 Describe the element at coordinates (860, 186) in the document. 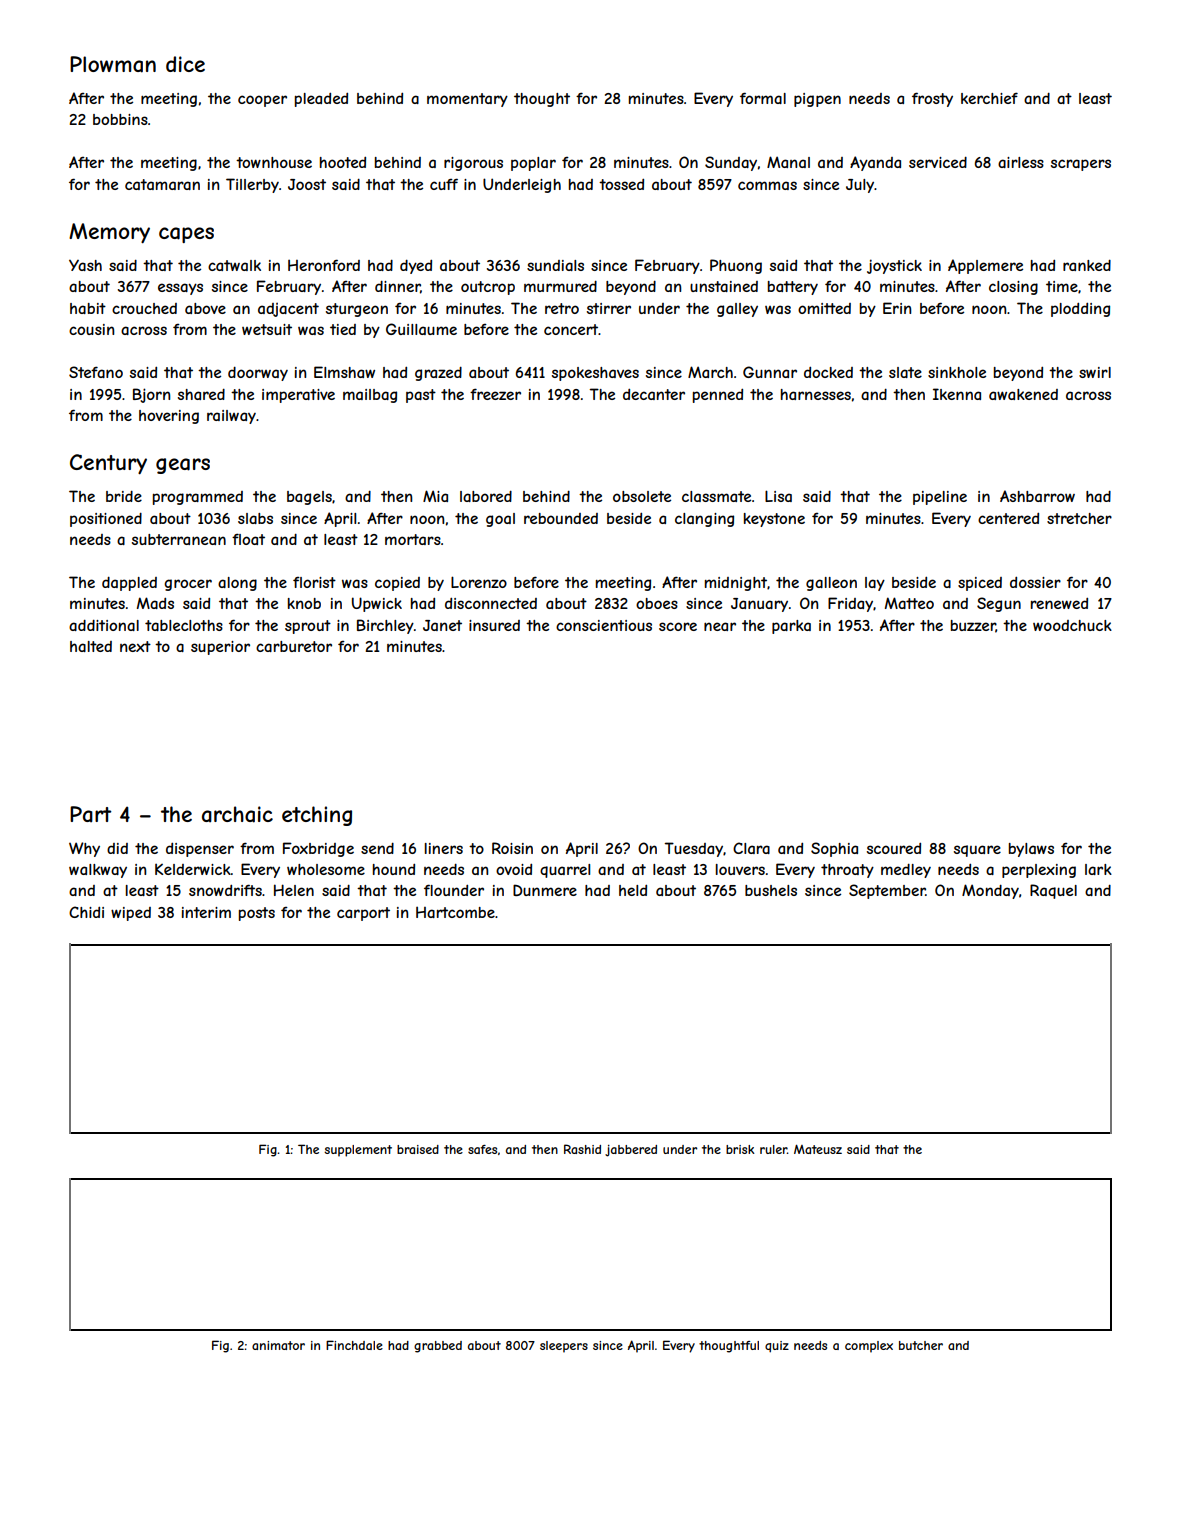

I see `July` at that location.
